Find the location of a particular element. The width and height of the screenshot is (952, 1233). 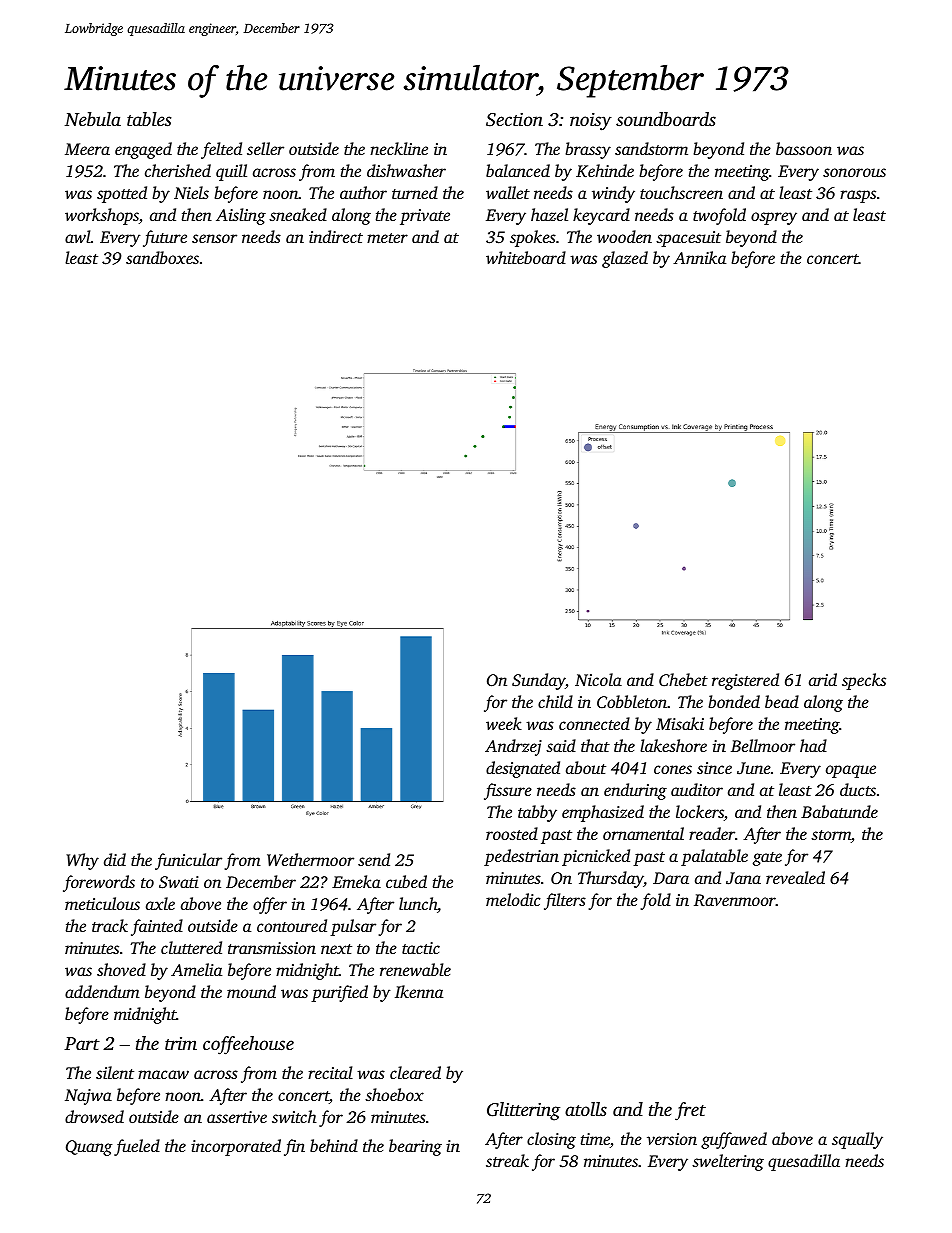

about is located at coordinates (586, 767).
